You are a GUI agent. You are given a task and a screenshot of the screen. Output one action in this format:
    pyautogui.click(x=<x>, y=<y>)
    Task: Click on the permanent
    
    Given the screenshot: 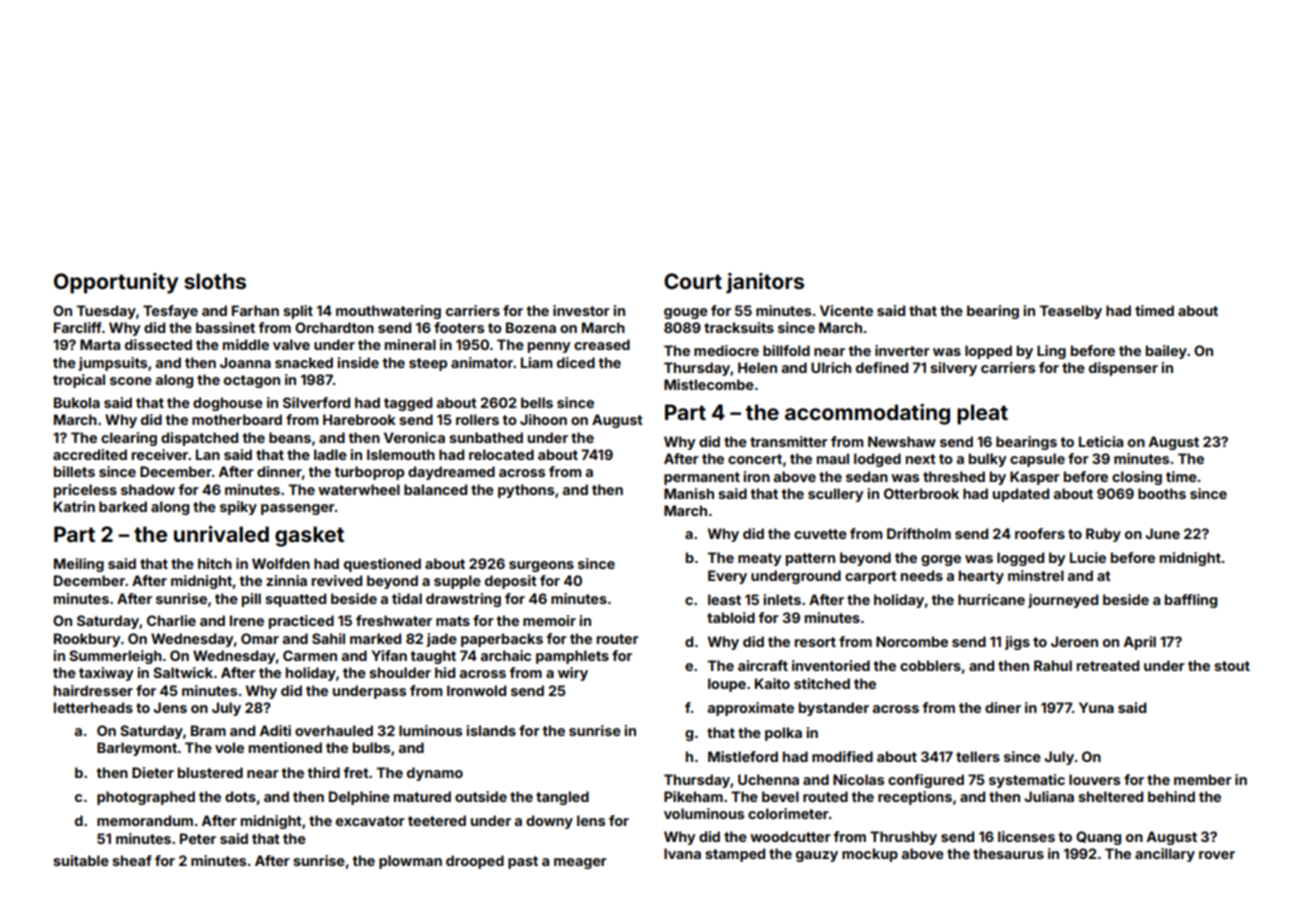 What is the action you would take?
    pyautogui.click(x=702, y=478)
